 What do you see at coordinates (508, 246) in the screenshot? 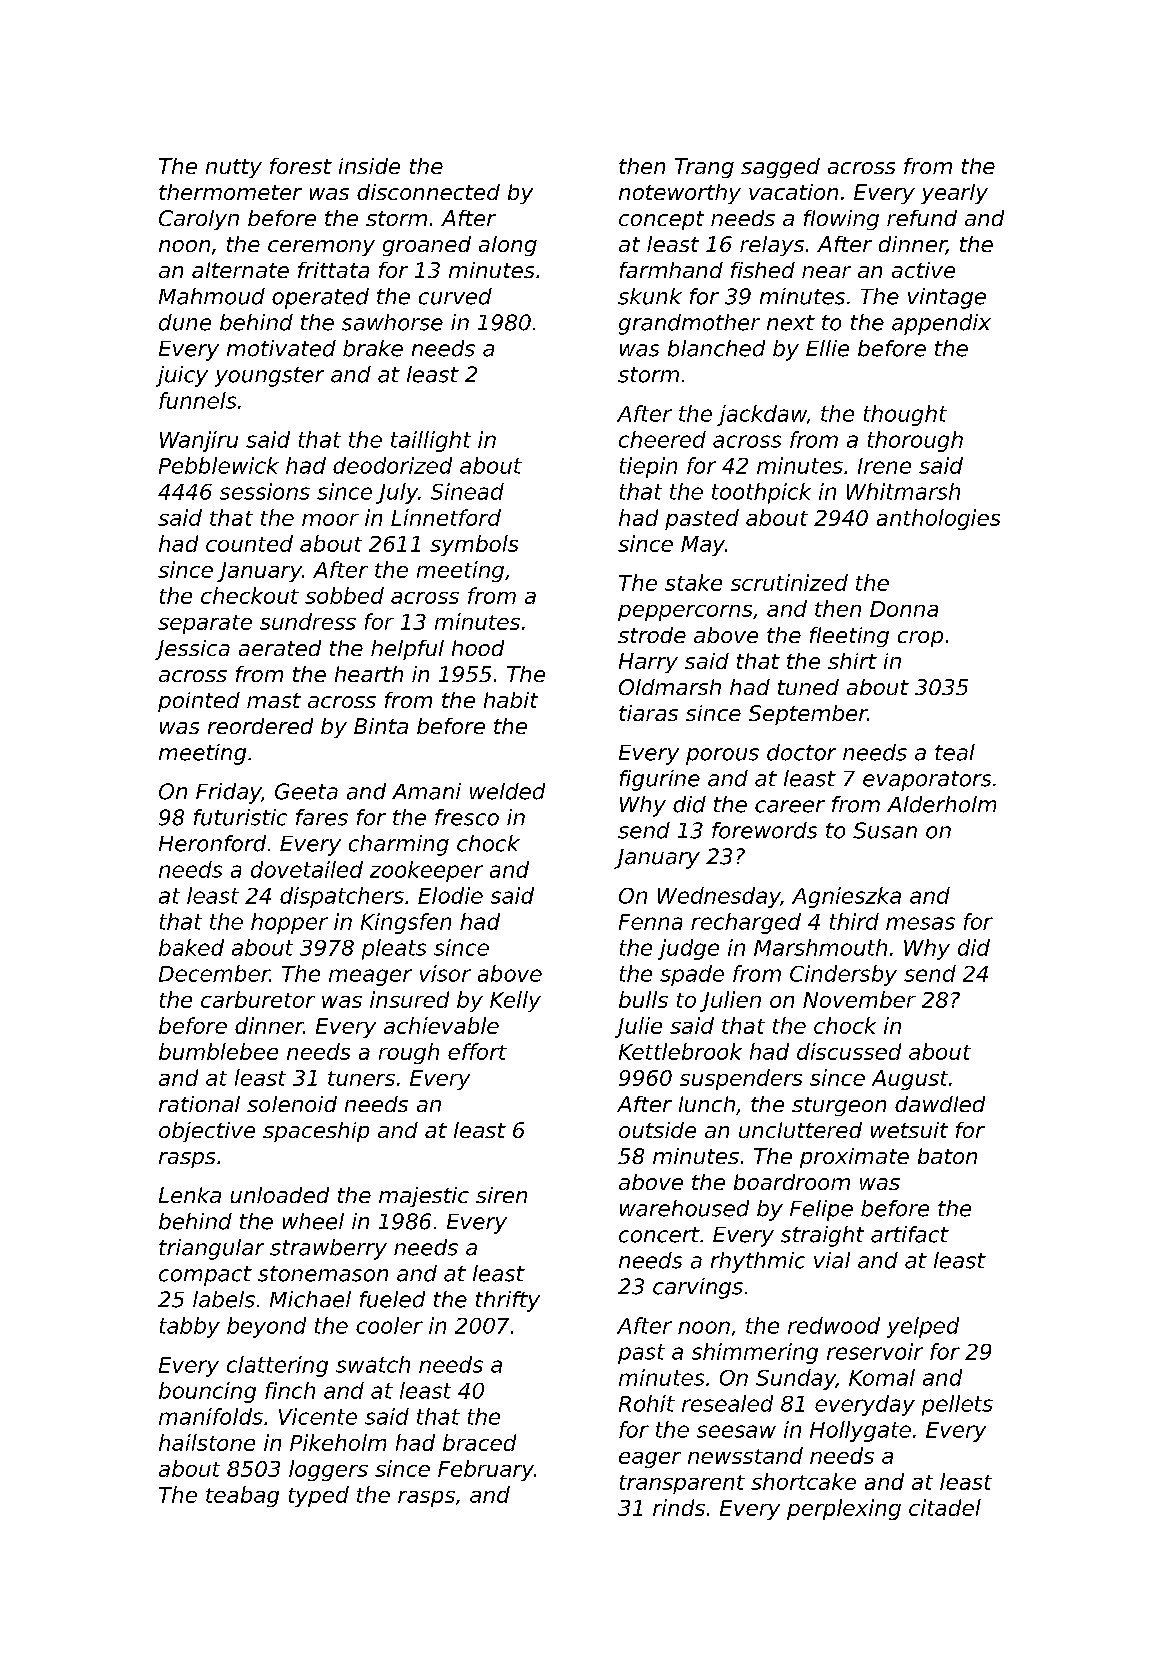
I see `along` at bounding box center [508, 246].
